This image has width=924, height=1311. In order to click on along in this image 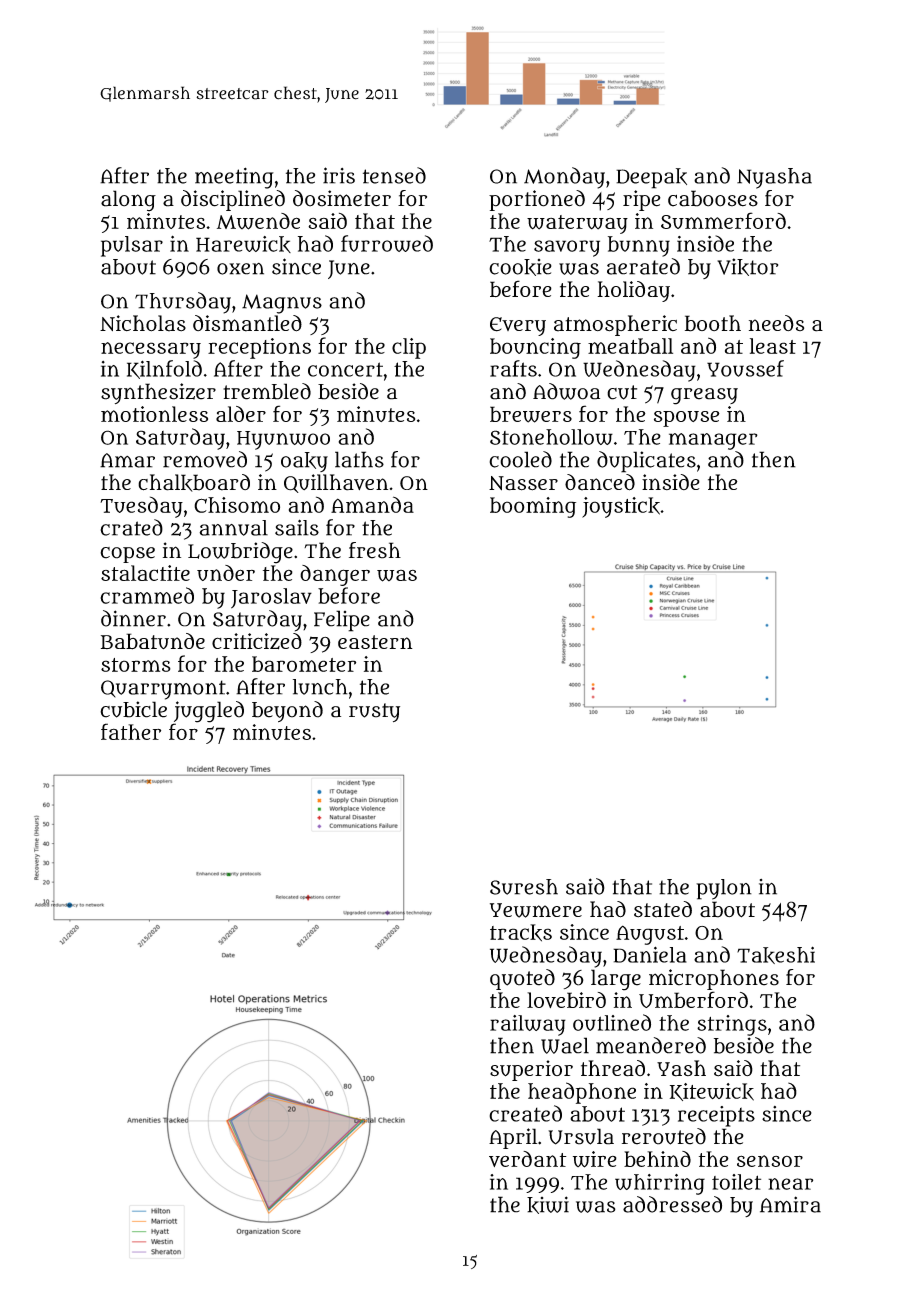, I will do `click(128, 201)`.
